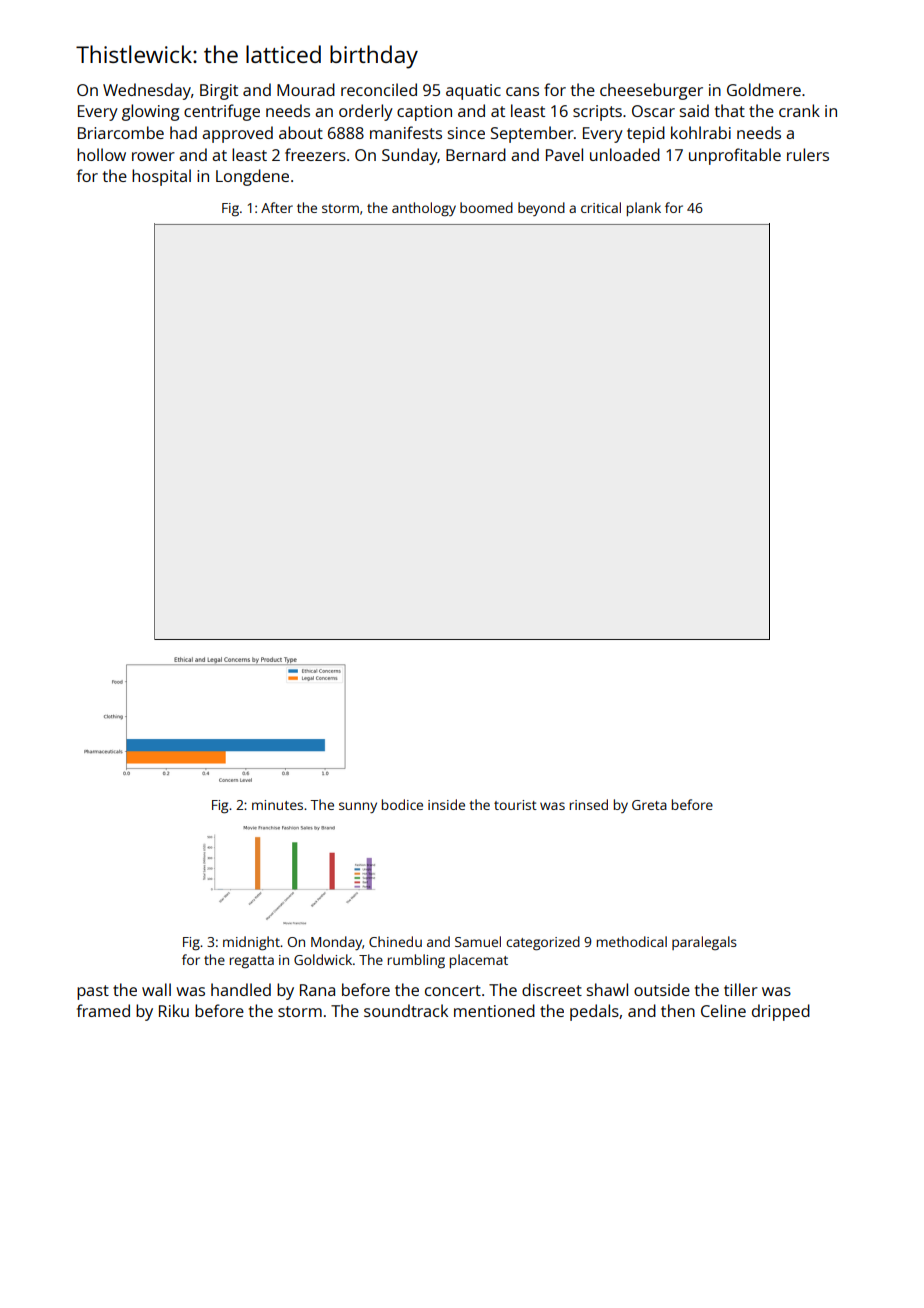  What do you see at coordinates (515, 805) in the page?
I see `tourist` at bounding box center [515, 805].
